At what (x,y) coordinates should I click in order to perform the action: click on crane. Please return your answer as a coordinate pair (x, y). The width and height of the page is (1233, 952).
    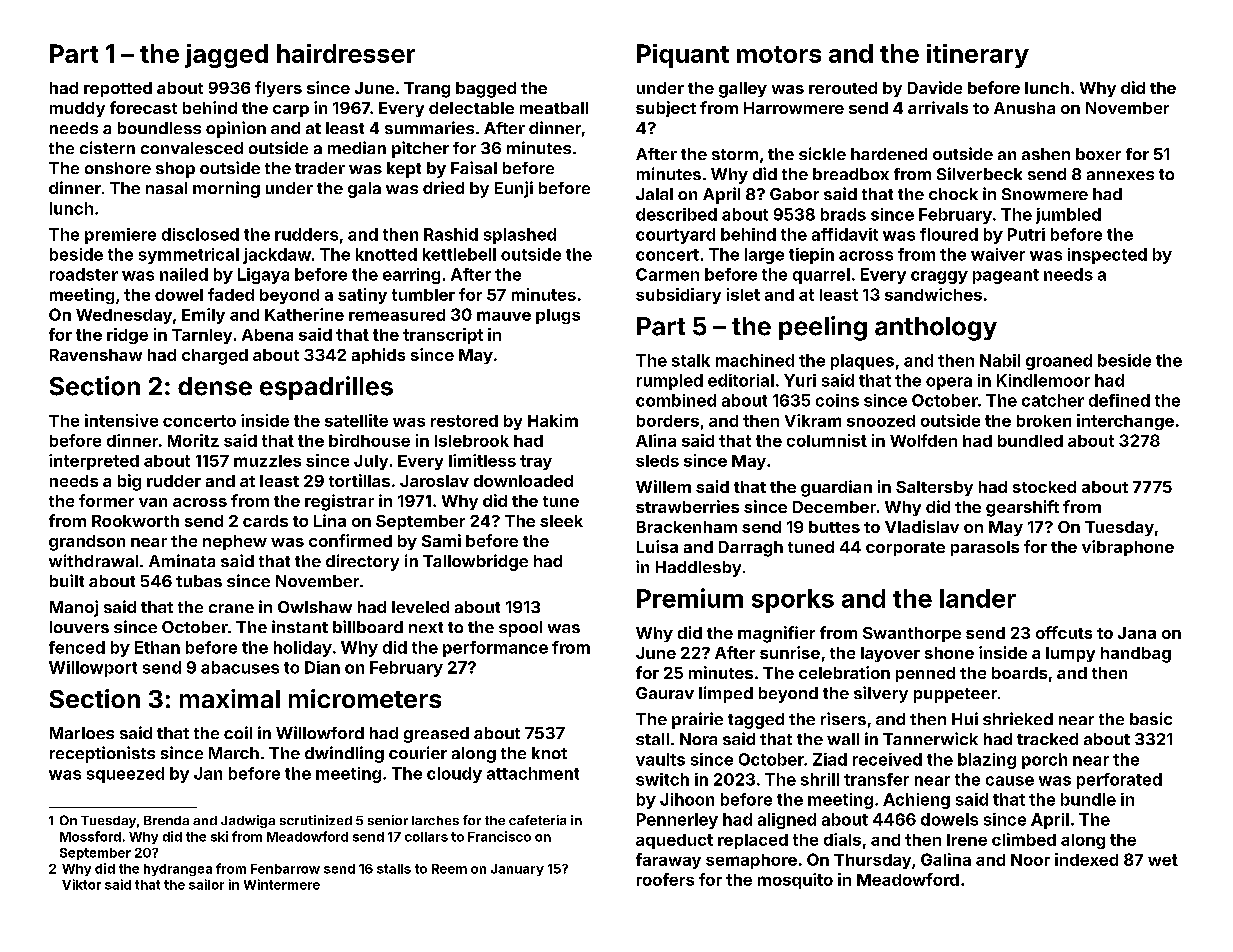
    Looking at the image, I should click on (231, 608).
